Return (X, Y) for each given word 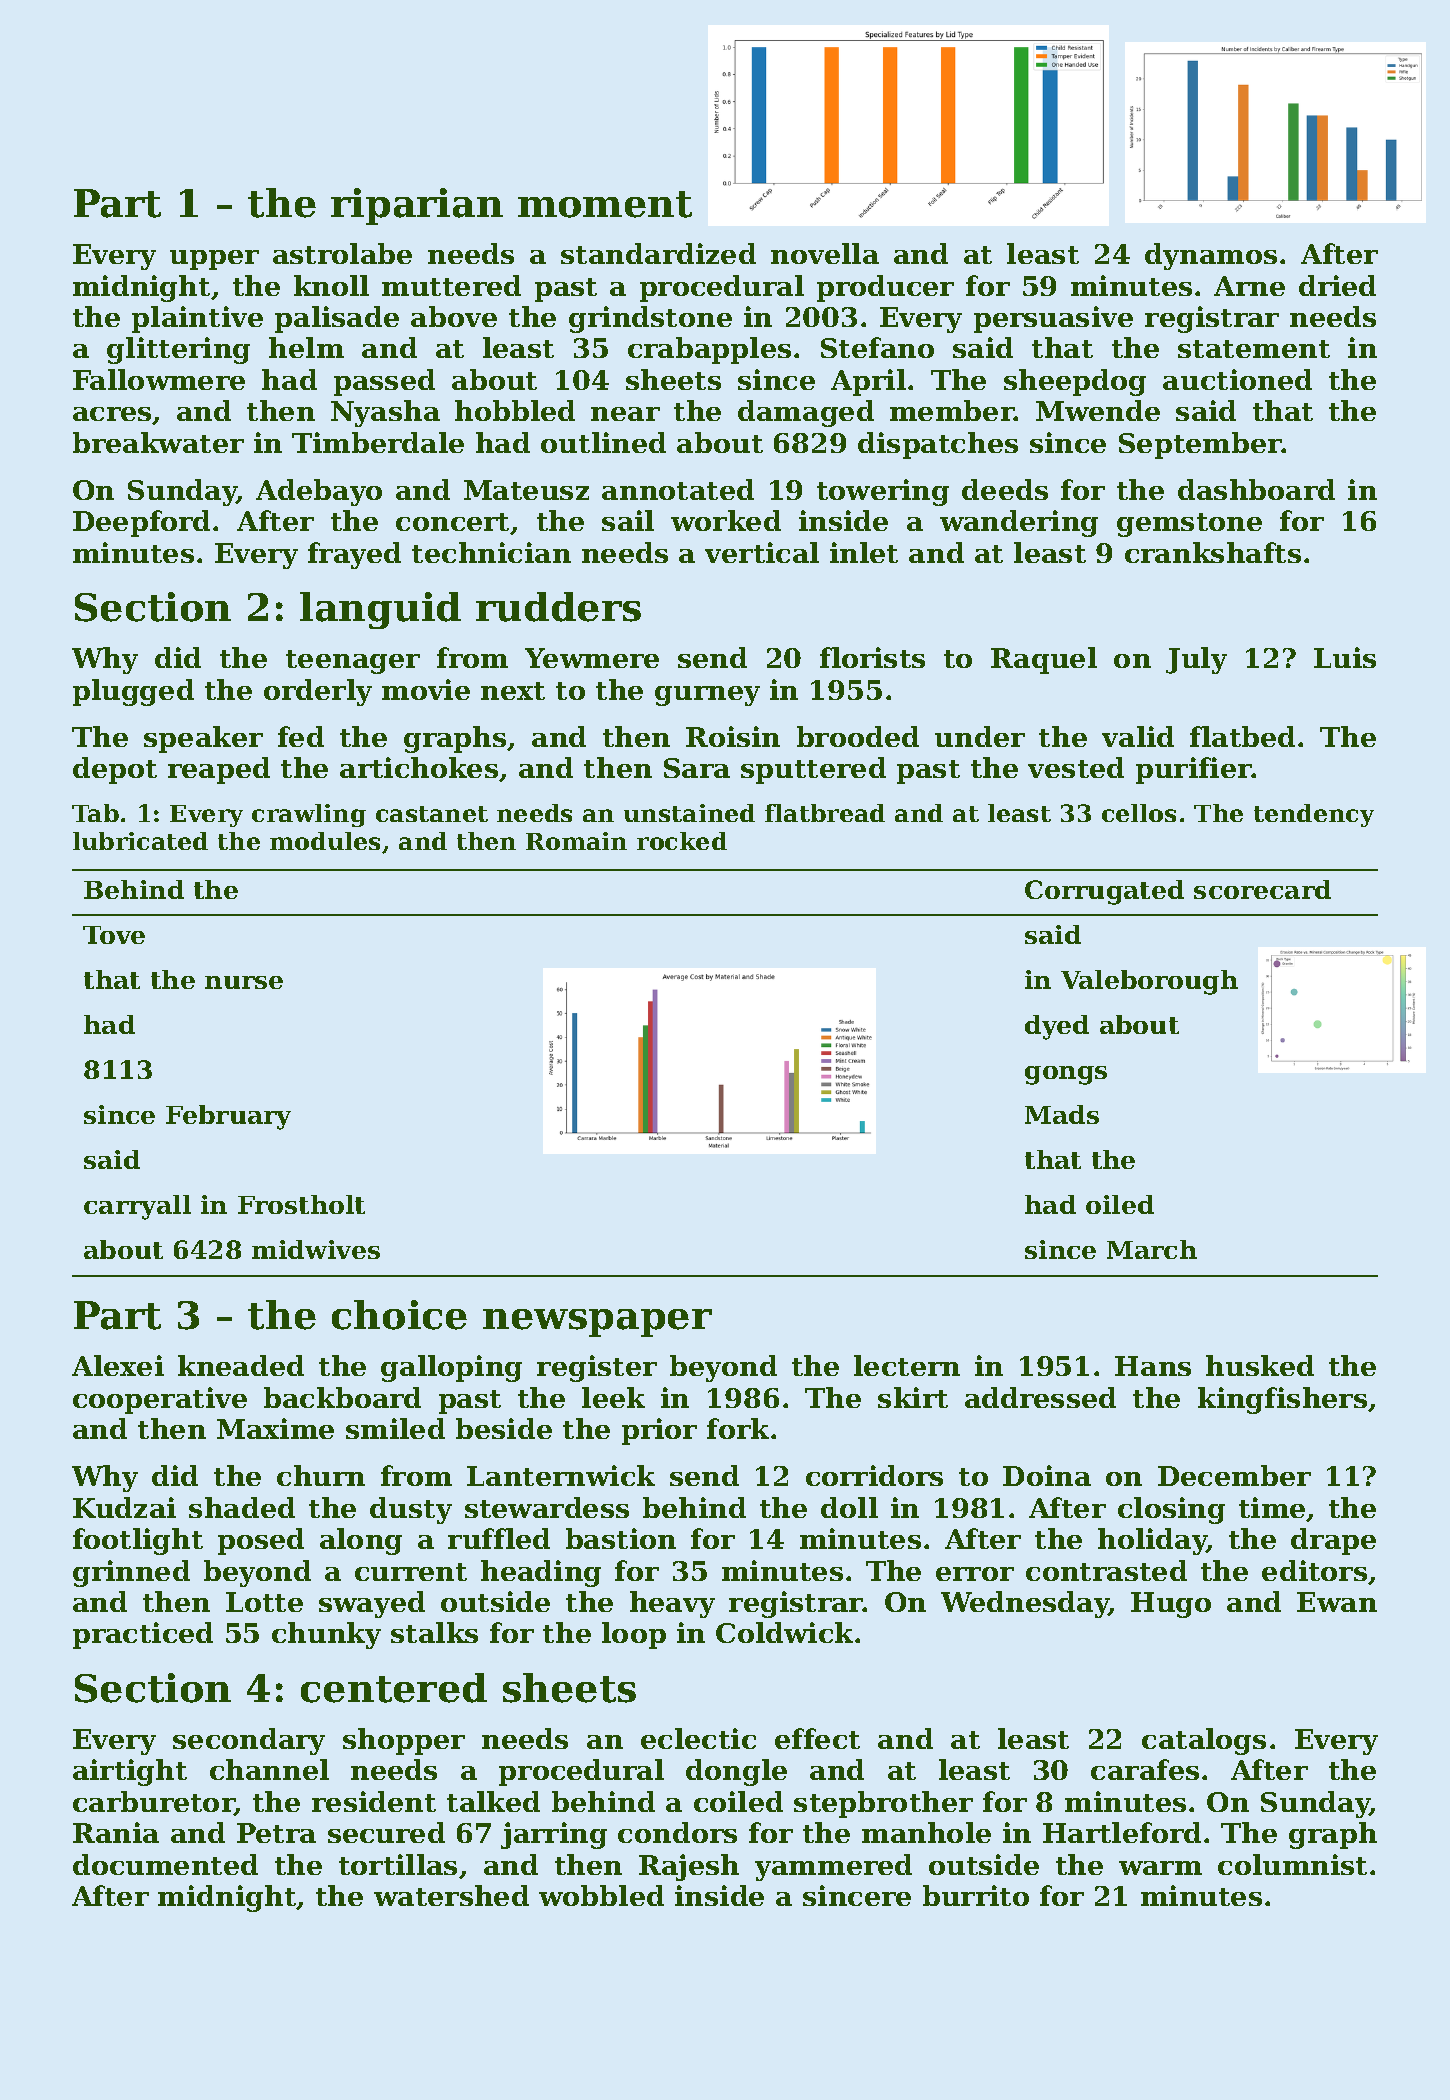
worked (726, 520)
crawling (309, 815)
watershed (451, 1895)
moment (605, 204)
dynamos (1211, 256)
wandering (1019, 523)
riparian (417, 206)
